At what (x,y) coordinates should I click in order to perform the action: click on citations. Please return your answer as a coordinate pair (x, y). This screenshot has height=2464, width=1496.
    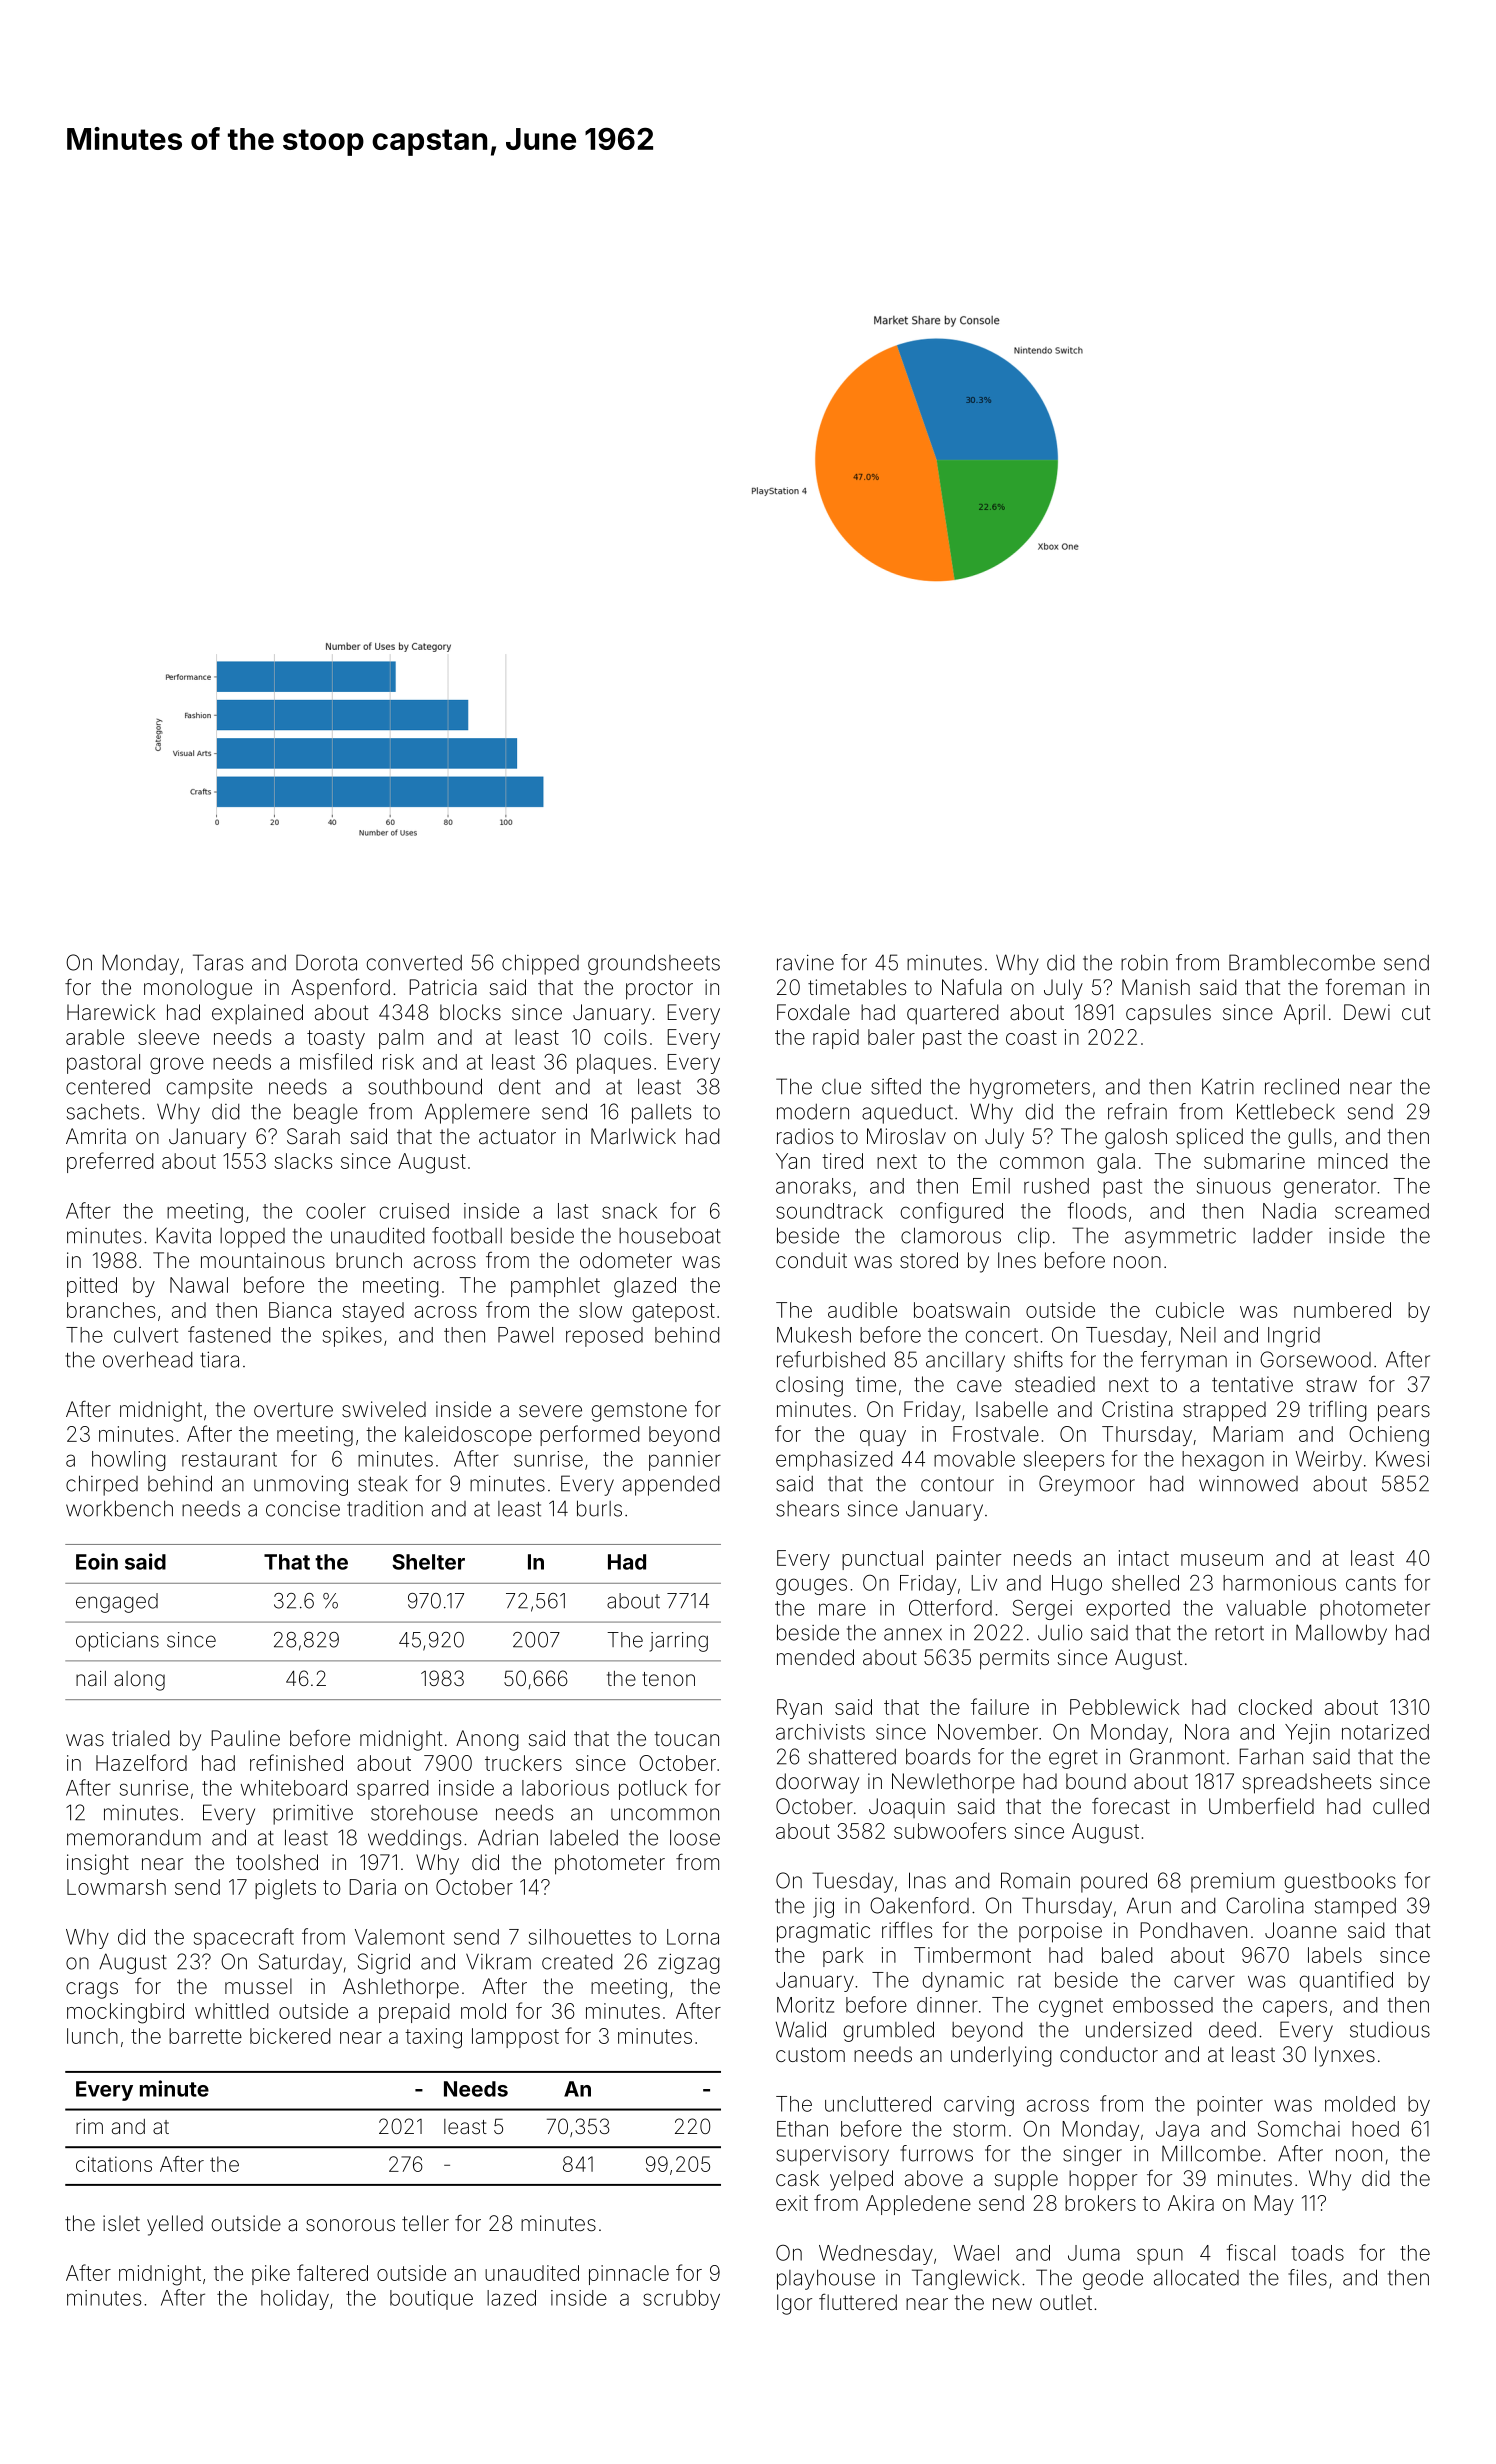
    Looking at the image, I should click on (114, 2164).
